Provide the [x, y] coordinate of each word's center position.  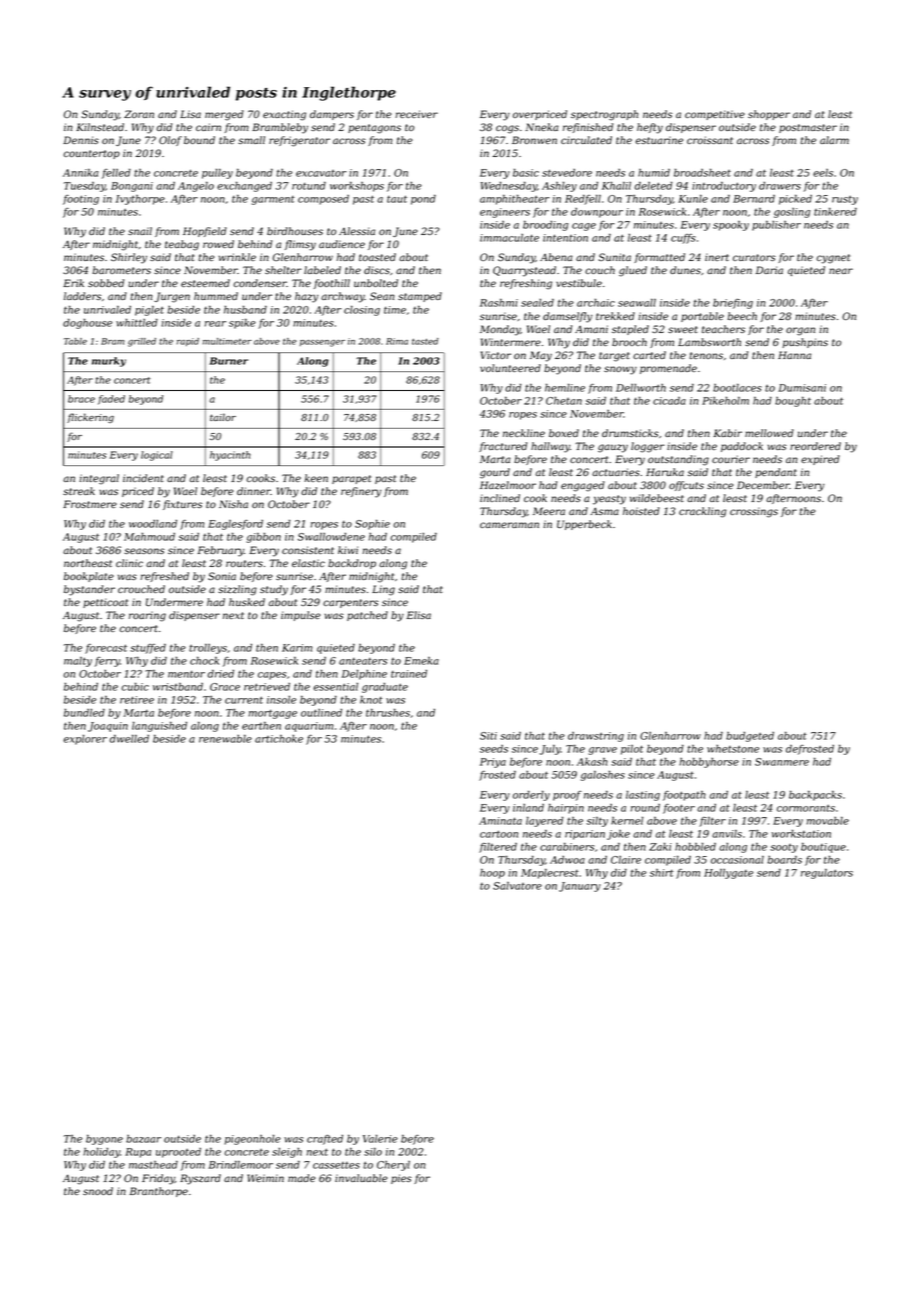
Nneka [542, 127]
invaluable [361, 1178]
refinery [361, 492]
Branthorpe [158, 1192]
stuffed [148, 649]
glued [633, 271]
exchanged [244, 186]
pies [401, 1179]
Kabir [727, 433]
